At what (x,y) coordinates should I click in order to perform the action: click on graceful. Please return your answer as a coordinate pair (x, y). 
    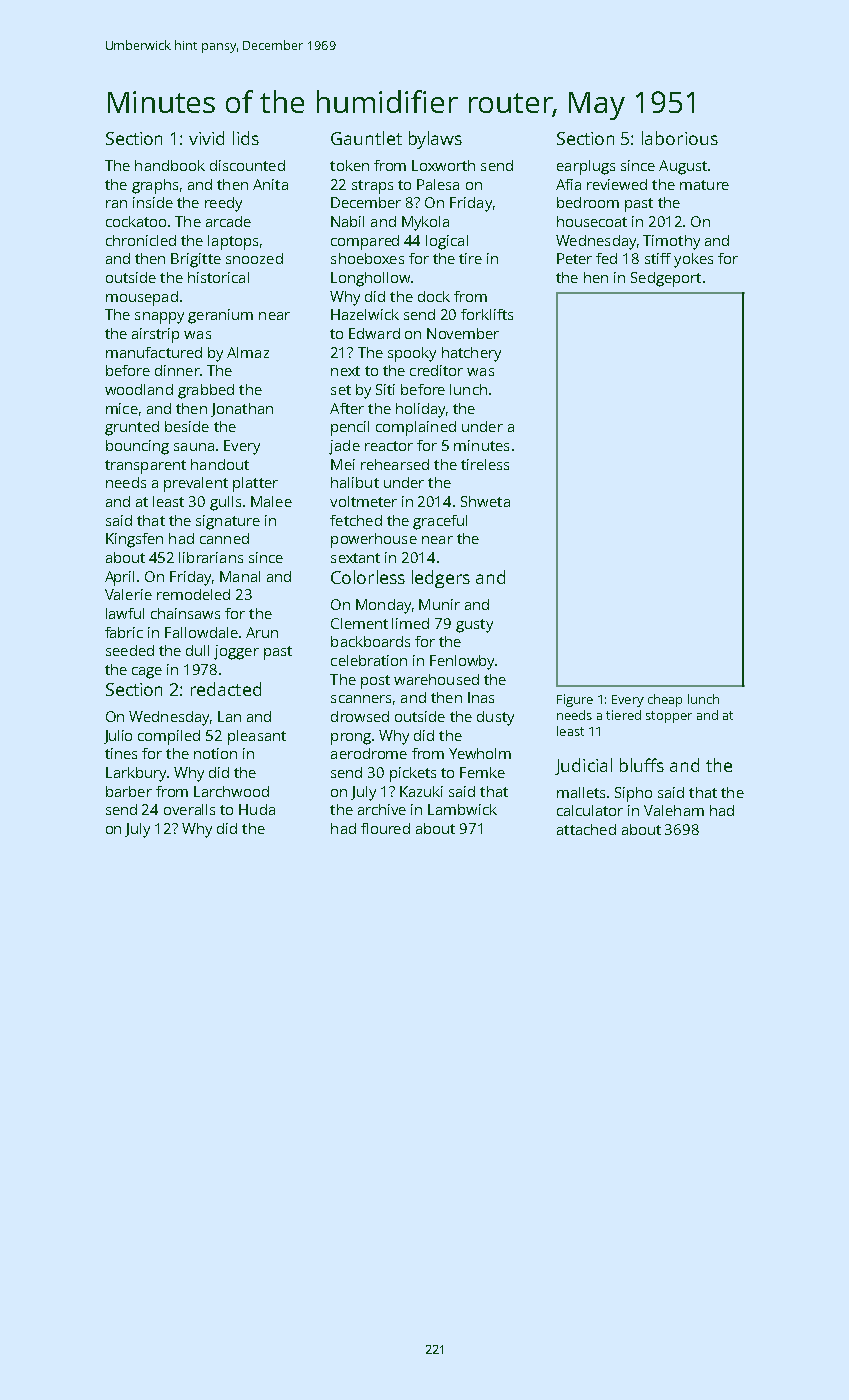
    Looking at the image, I should click on (440, 522).
